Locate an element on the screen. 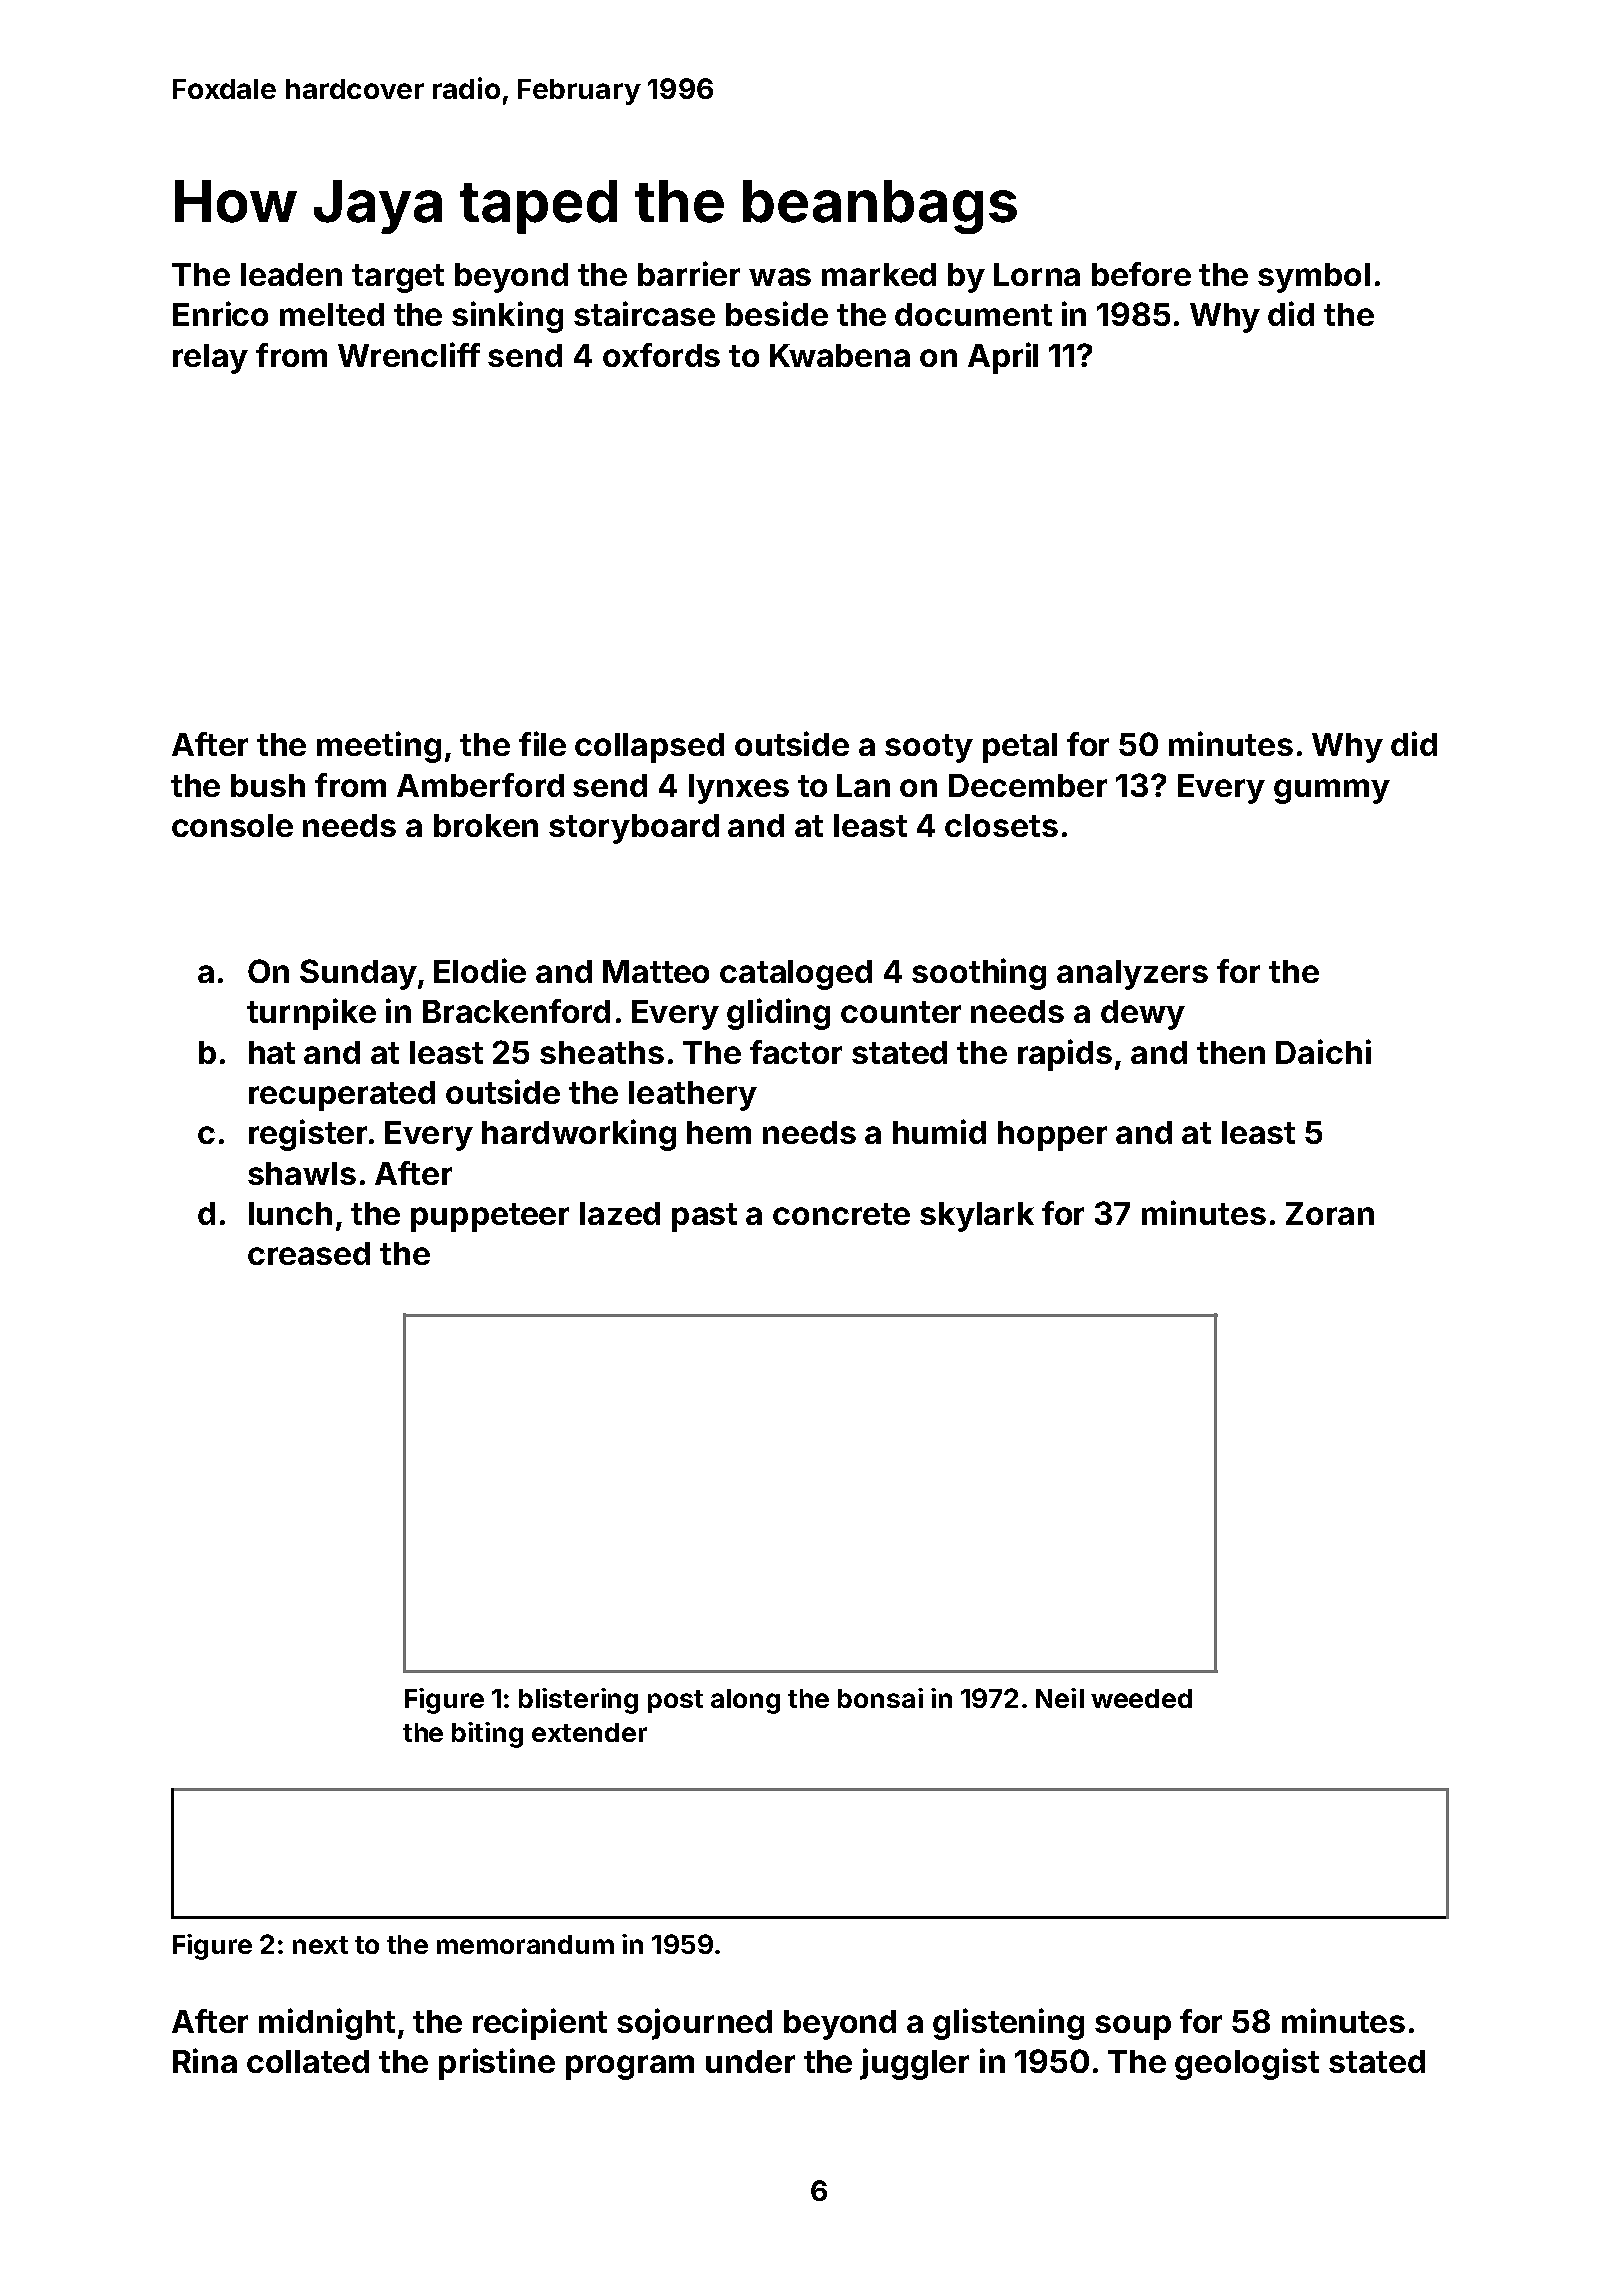 This screenshot has height=2292, width=1620. barrier is located at coordinates (689, 273).
